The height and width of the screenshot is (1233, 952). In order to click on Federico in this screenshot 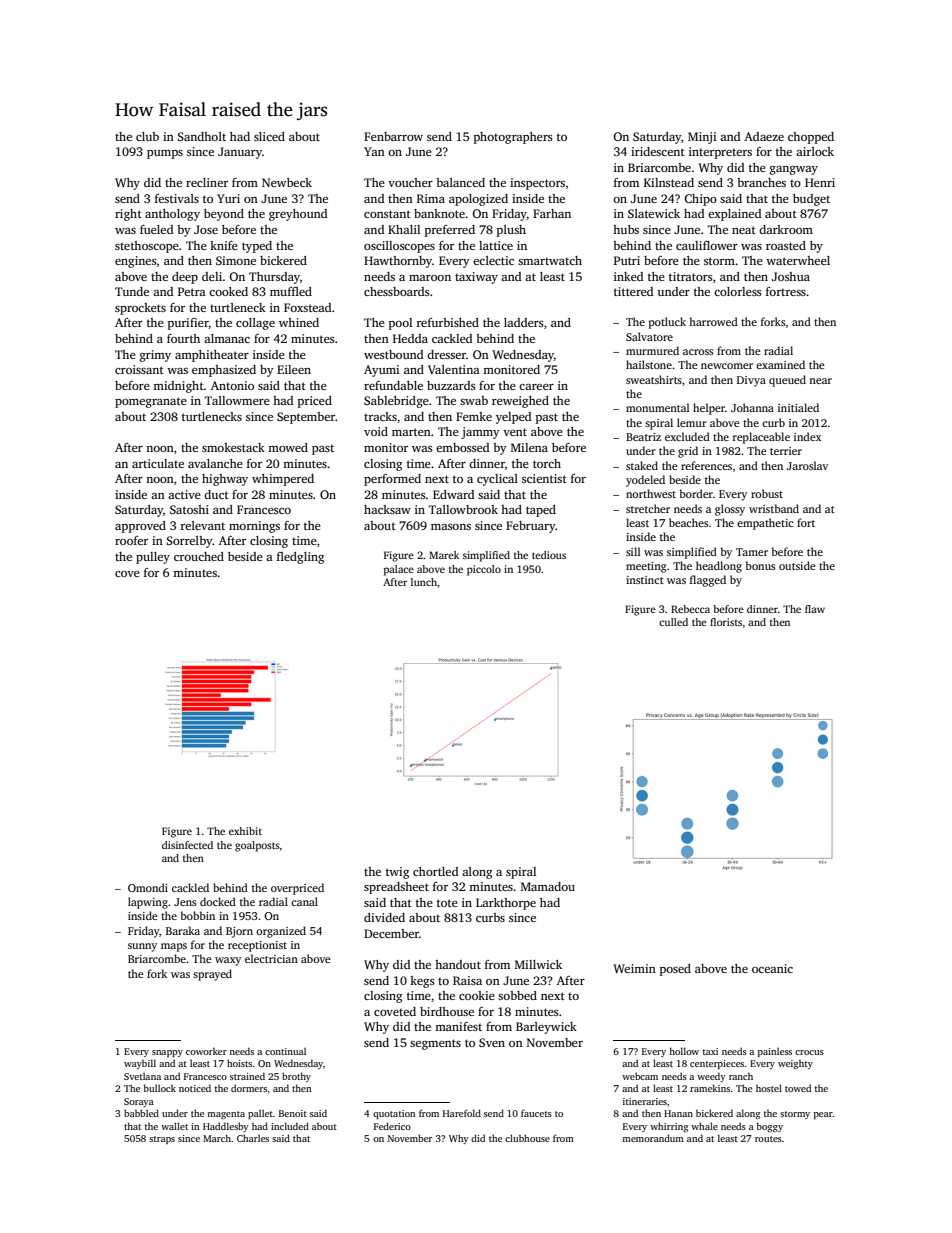, I will do `click(392, 1126)`.
